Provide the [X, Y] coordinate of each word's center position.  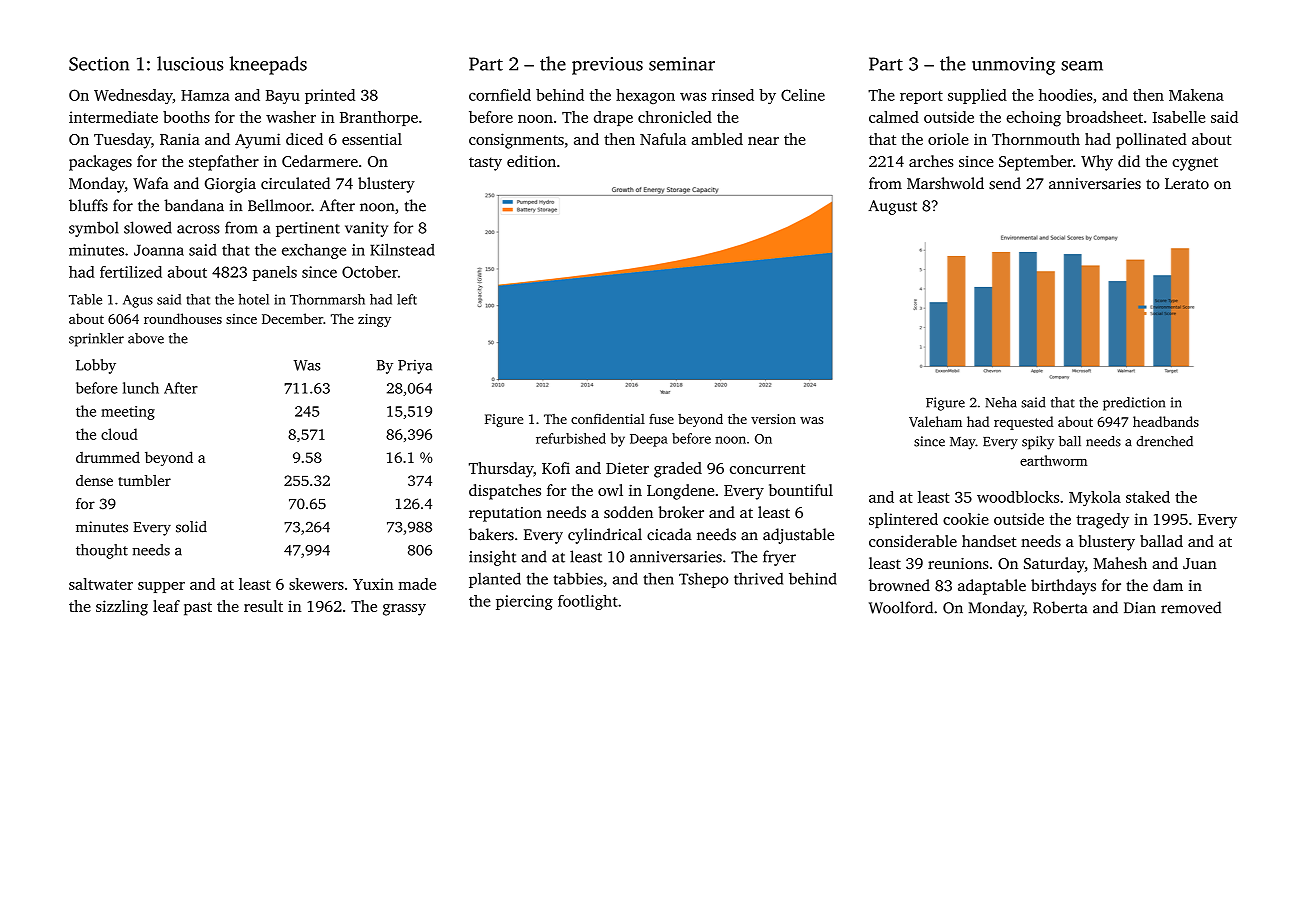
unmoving [1013, 66]
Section [99, 64]
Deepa [649, 440]
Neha [1001, 402]
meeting [128, 413]
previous [607, 66]
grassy [404, 610]
